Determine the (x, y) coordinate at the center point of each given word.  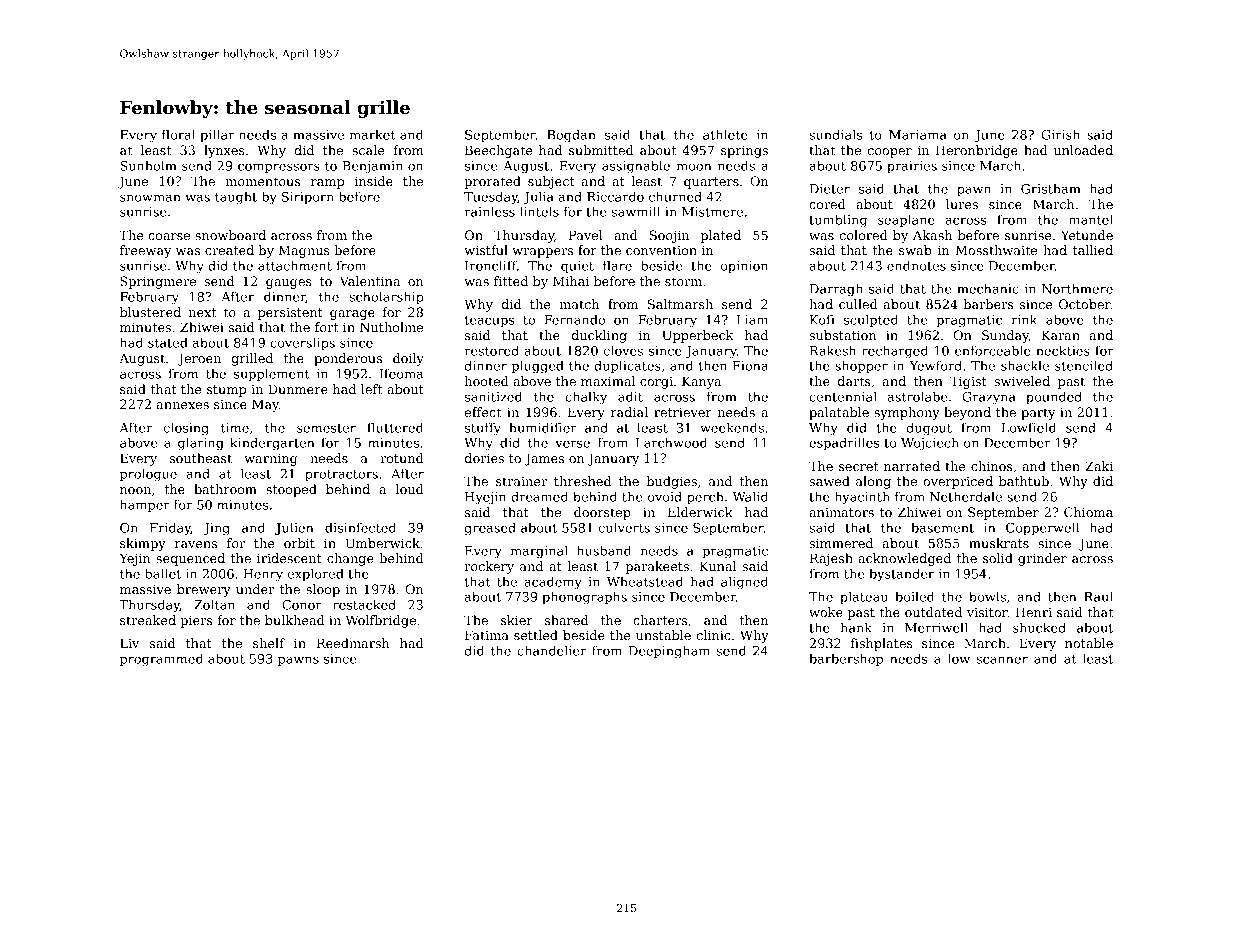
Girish (1060, 134)
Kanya (701, 382)
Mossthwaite (996, 250)
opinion (744, 267)
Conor (302, 605)
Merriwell (936, 627)
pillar (217, 135)
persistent (290, 314)
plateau (864, 597)
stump (226, 391)
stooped (291, 490)
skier (517, 620)
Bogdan (571, 136)
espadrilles (844, 443)
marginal (539, 552)
